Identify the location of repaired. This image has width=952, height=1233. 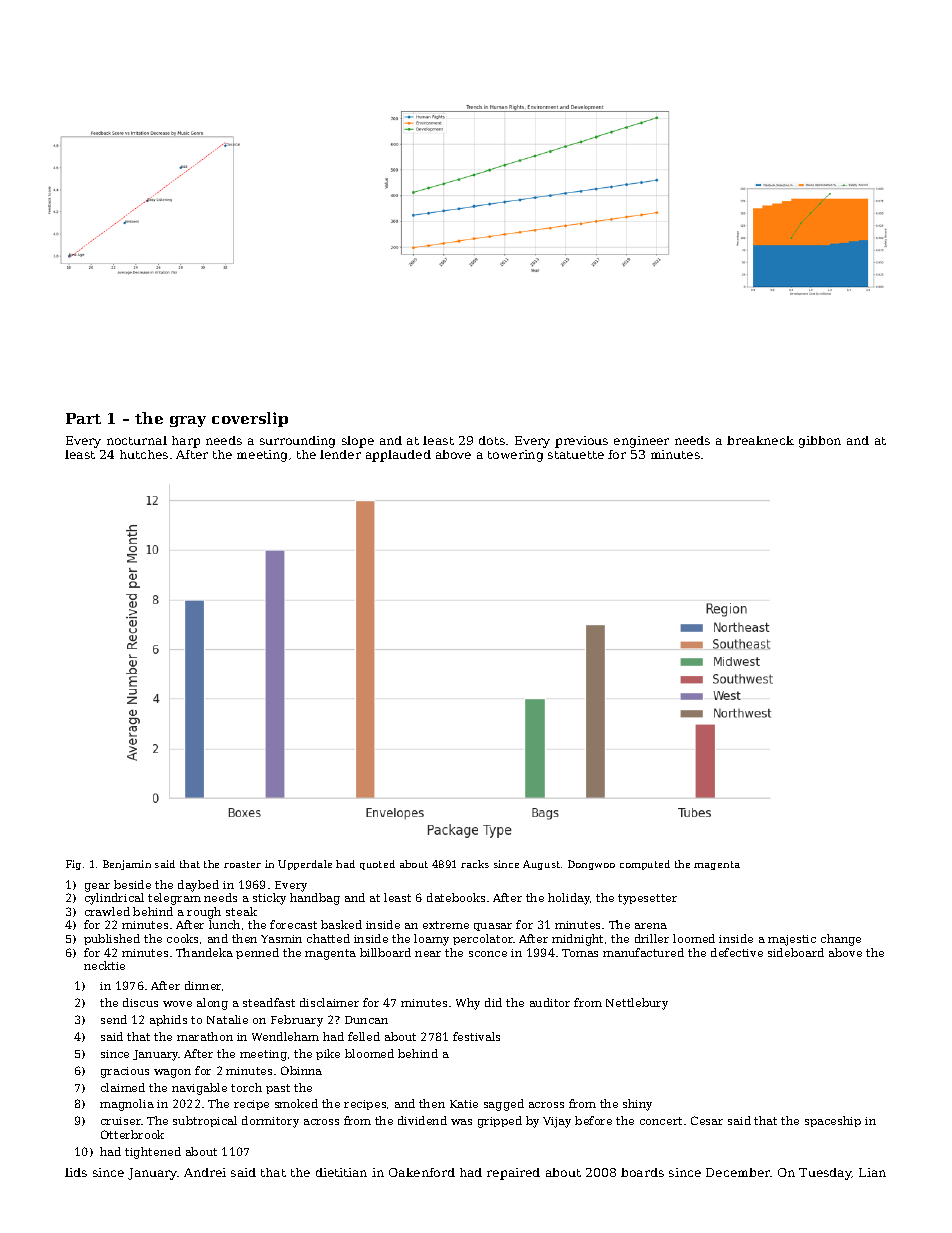
(513, 1174).
